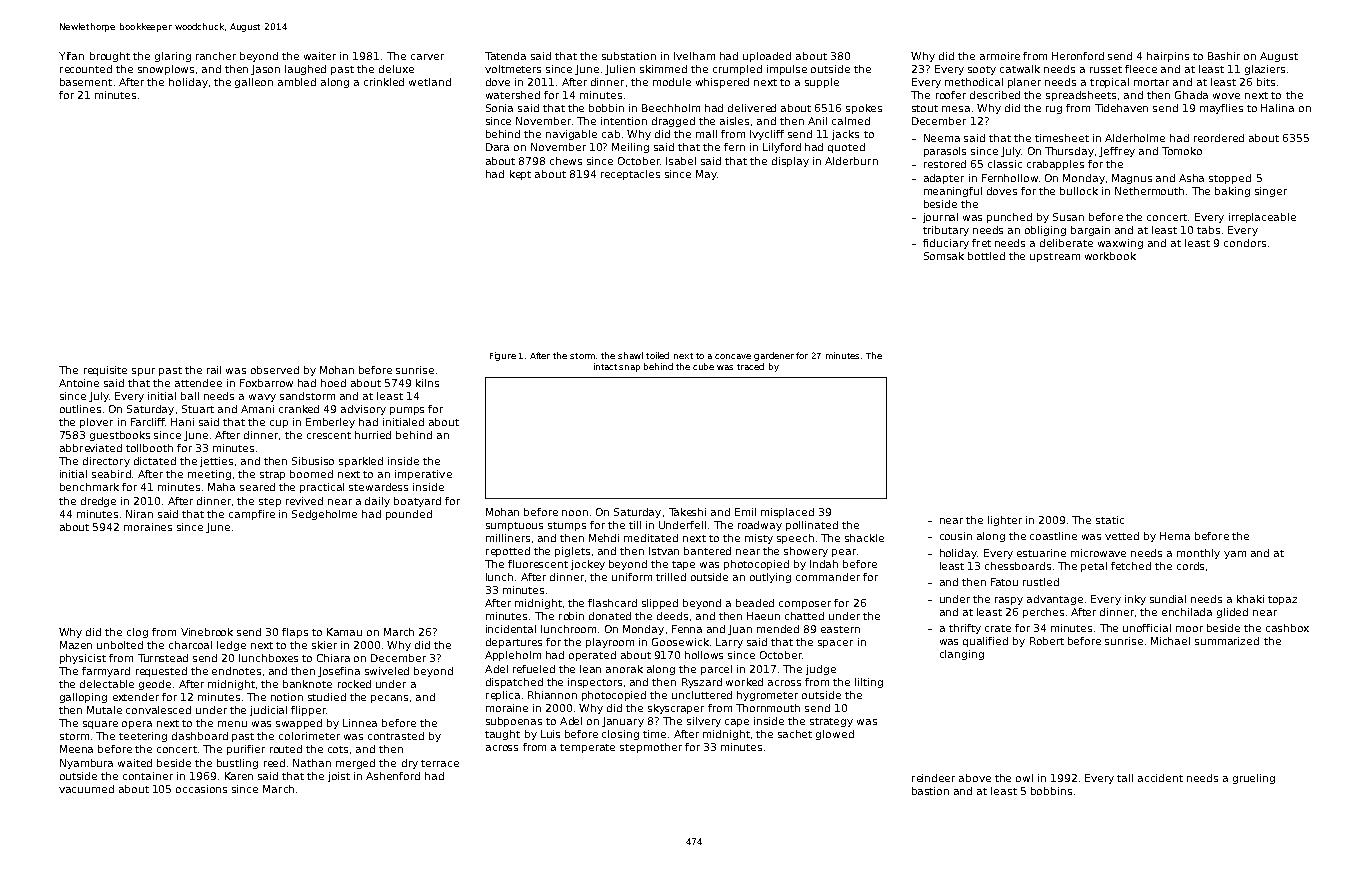 The height and width of the document is (887, 1372). What do you see at coordinates (1000, 56) in the document?
I see `armoire` at bounding box center [1000, 56].
